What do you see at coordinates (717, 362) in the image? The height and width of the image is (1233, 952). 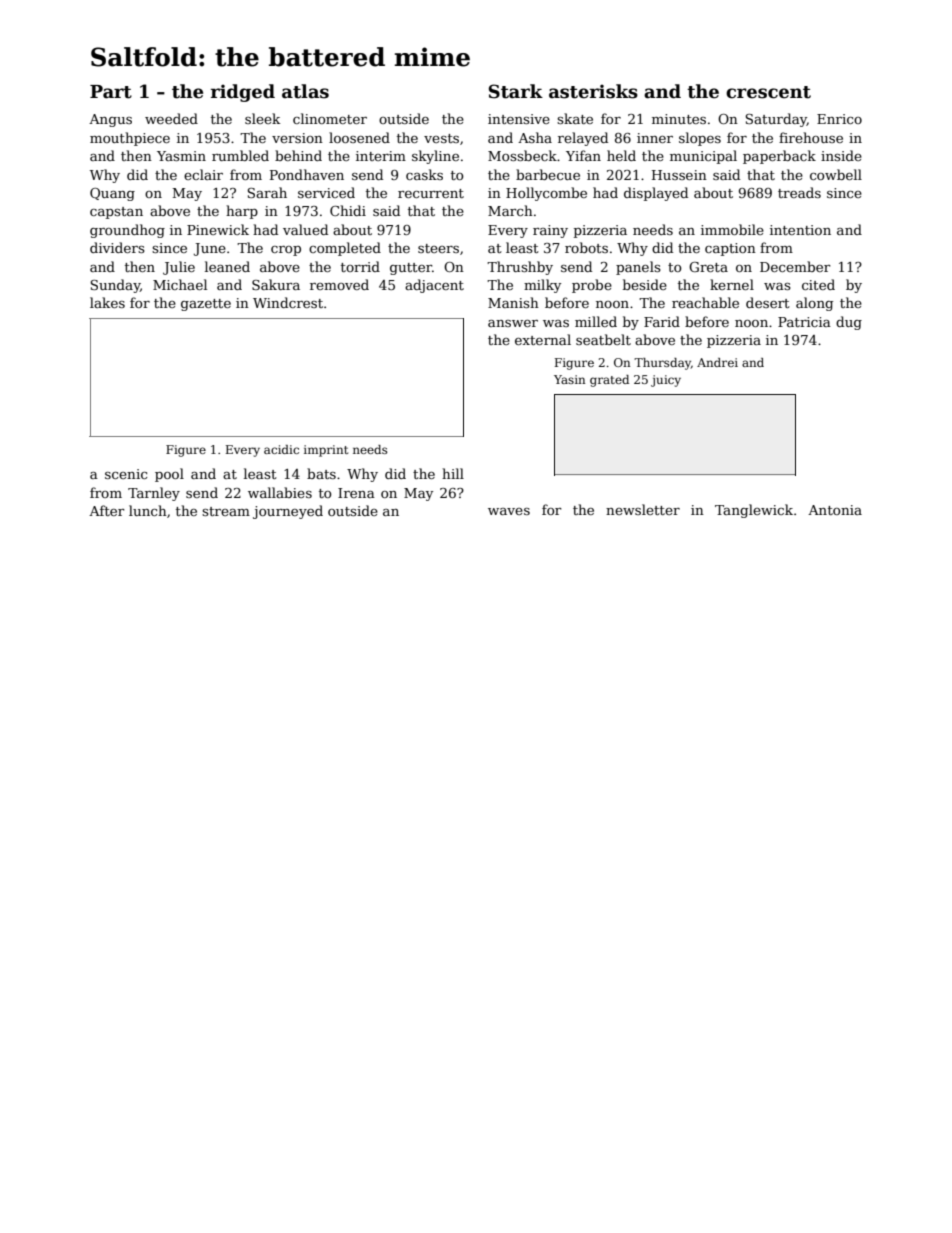 I see `Andrei` at bounding box center [717, 362].
